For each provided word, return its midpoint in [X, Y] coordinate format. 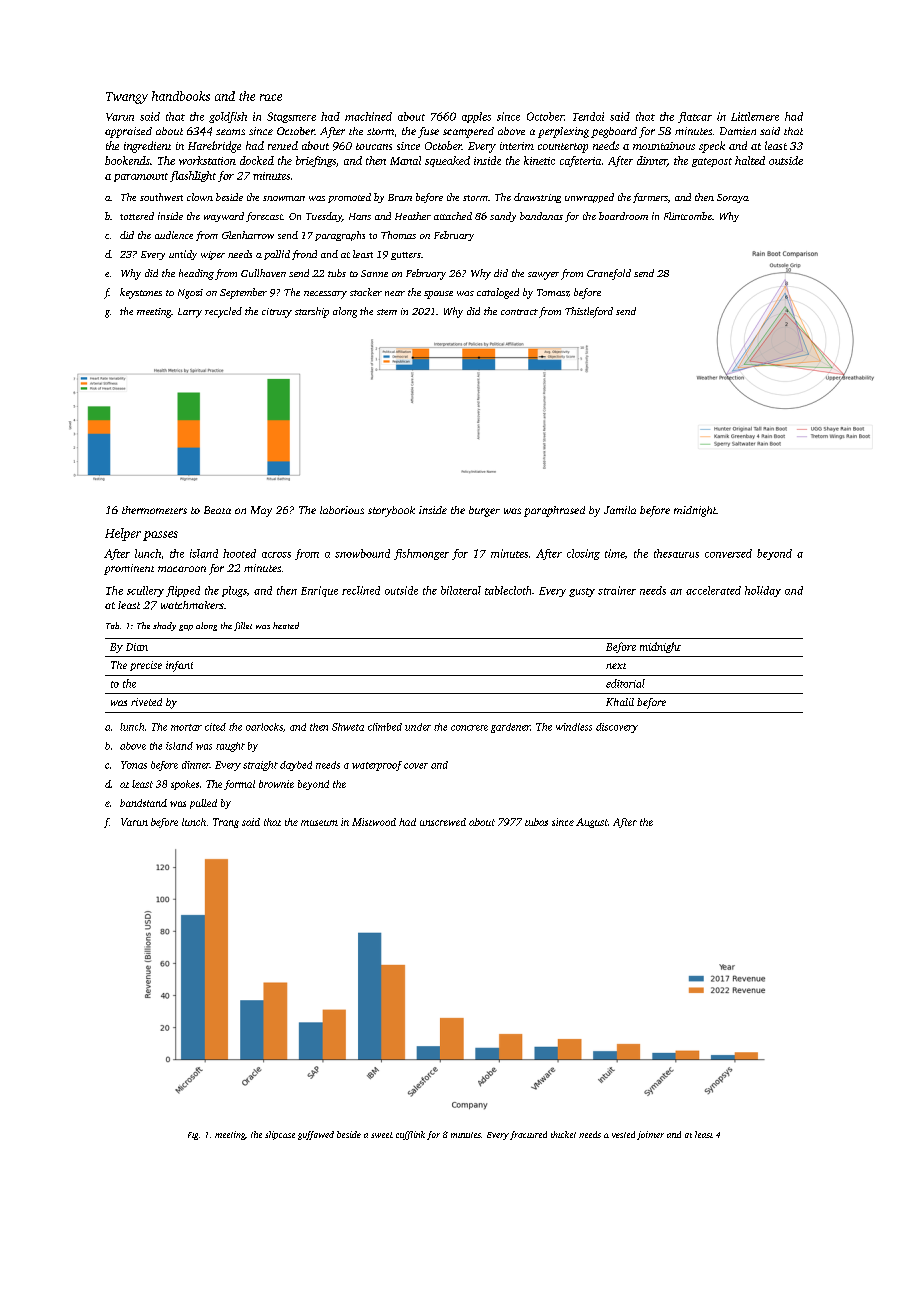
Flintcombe [688, 216]
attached [453, 216]
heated [286, 625]
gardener [510, 728]
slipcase [280, 1135]
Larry [190, 313]
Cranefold [609, 274]
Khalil [620, 702]
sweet [382, 1135]
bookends [127, 160]
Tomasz [553, 293]
